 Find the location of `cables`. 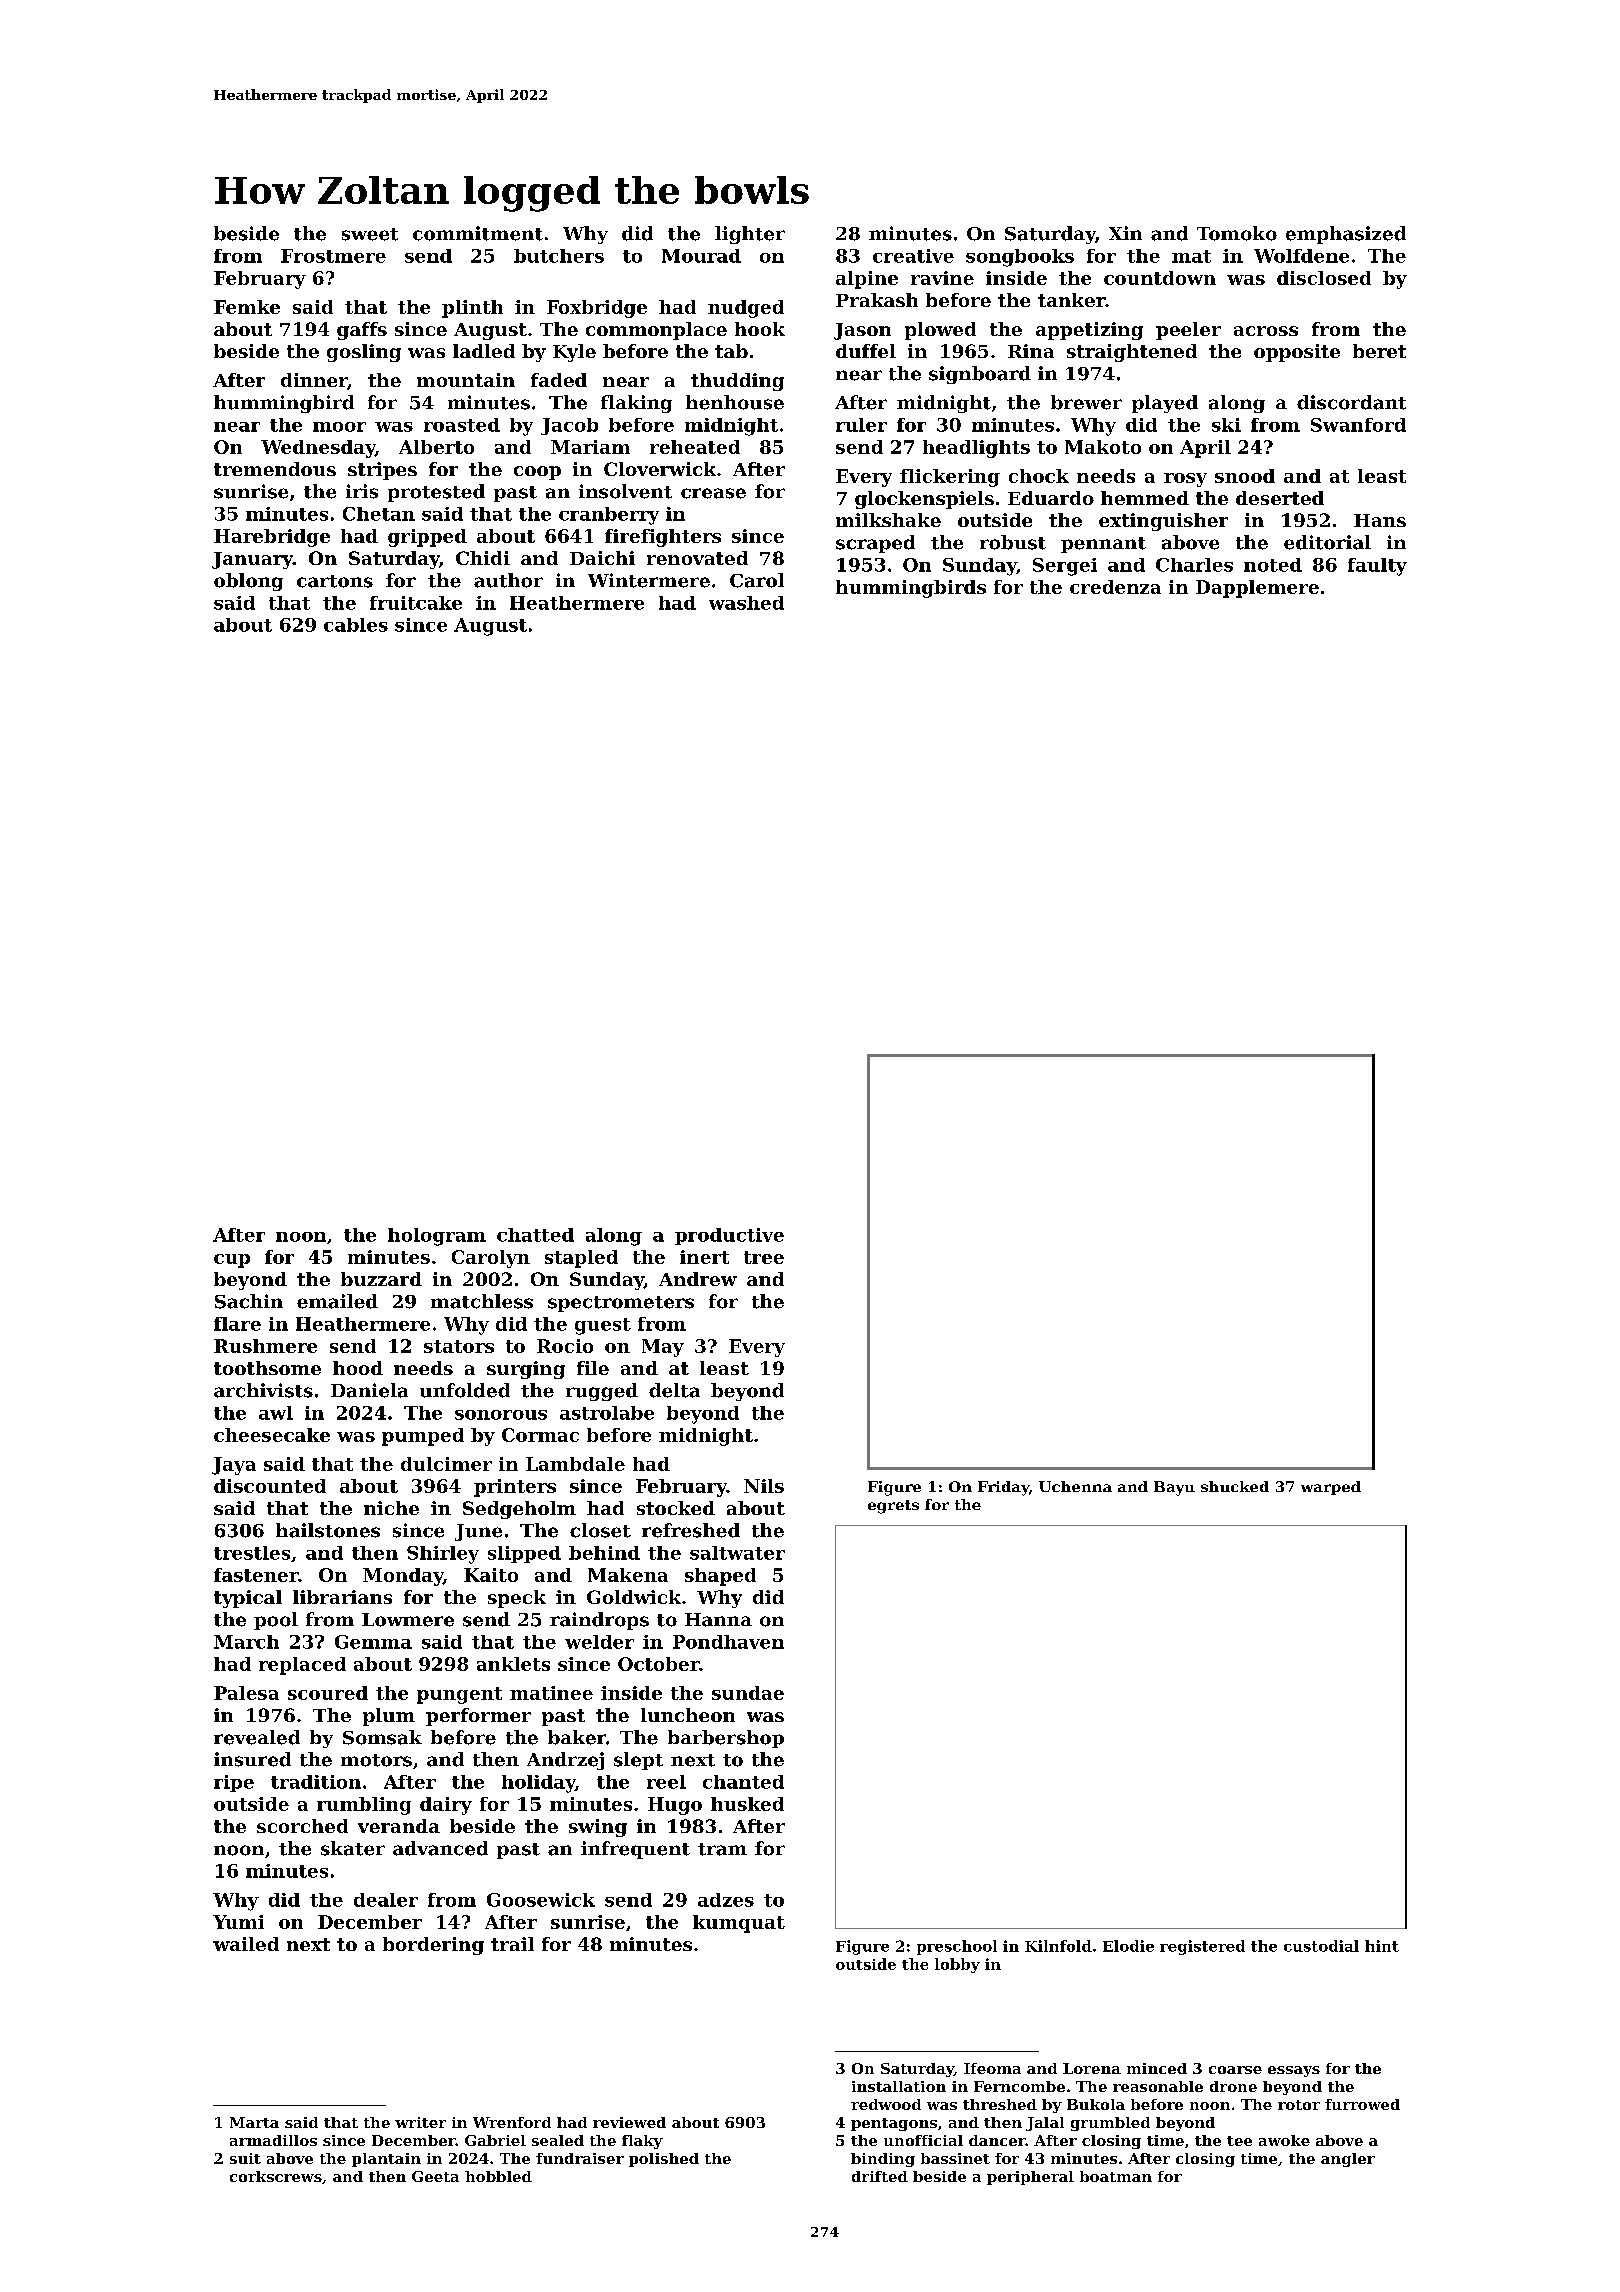

cables is located at coordinates (356, 625).
